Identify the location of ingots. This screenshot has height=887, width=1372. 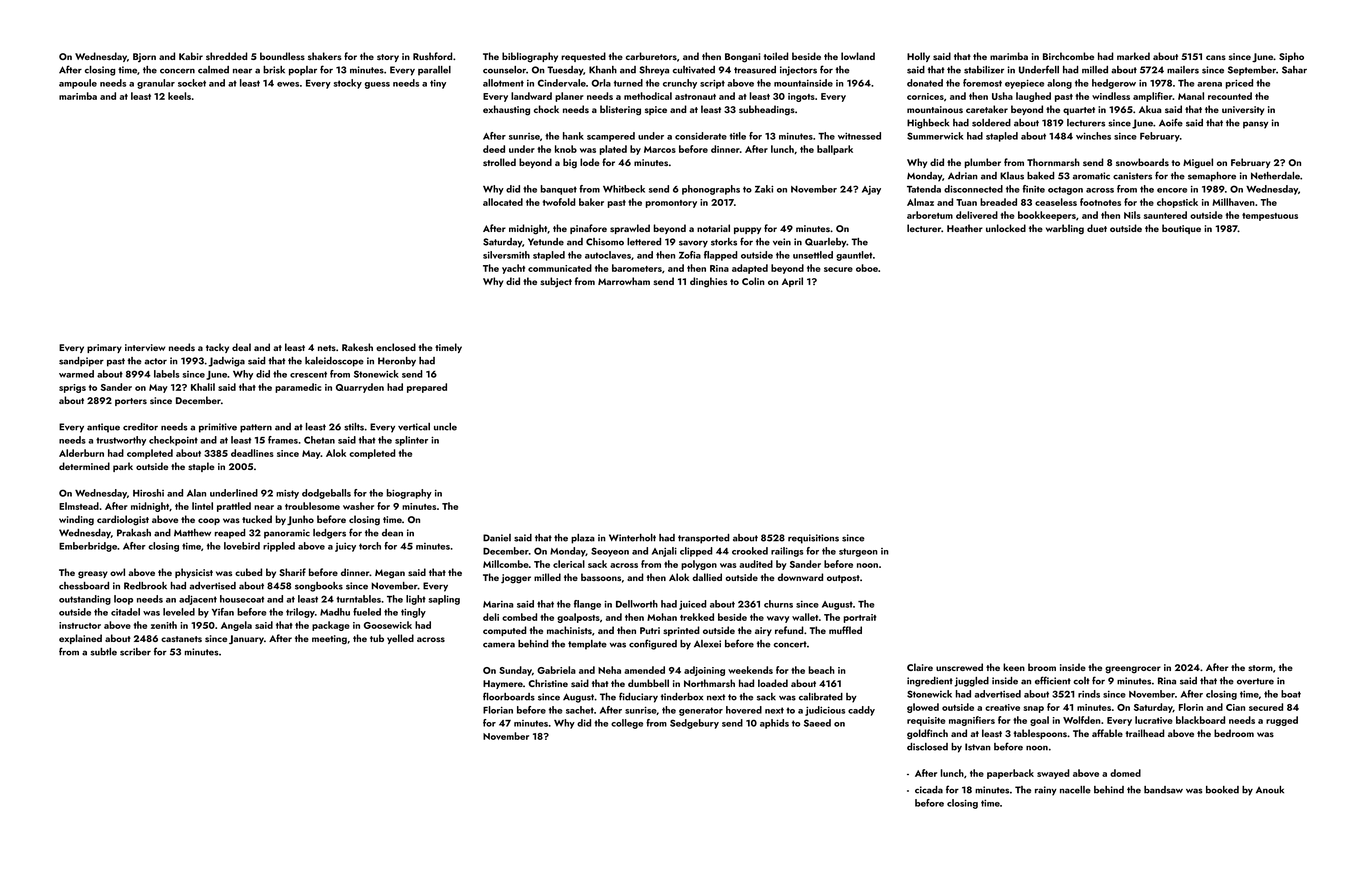
(801, 97).
